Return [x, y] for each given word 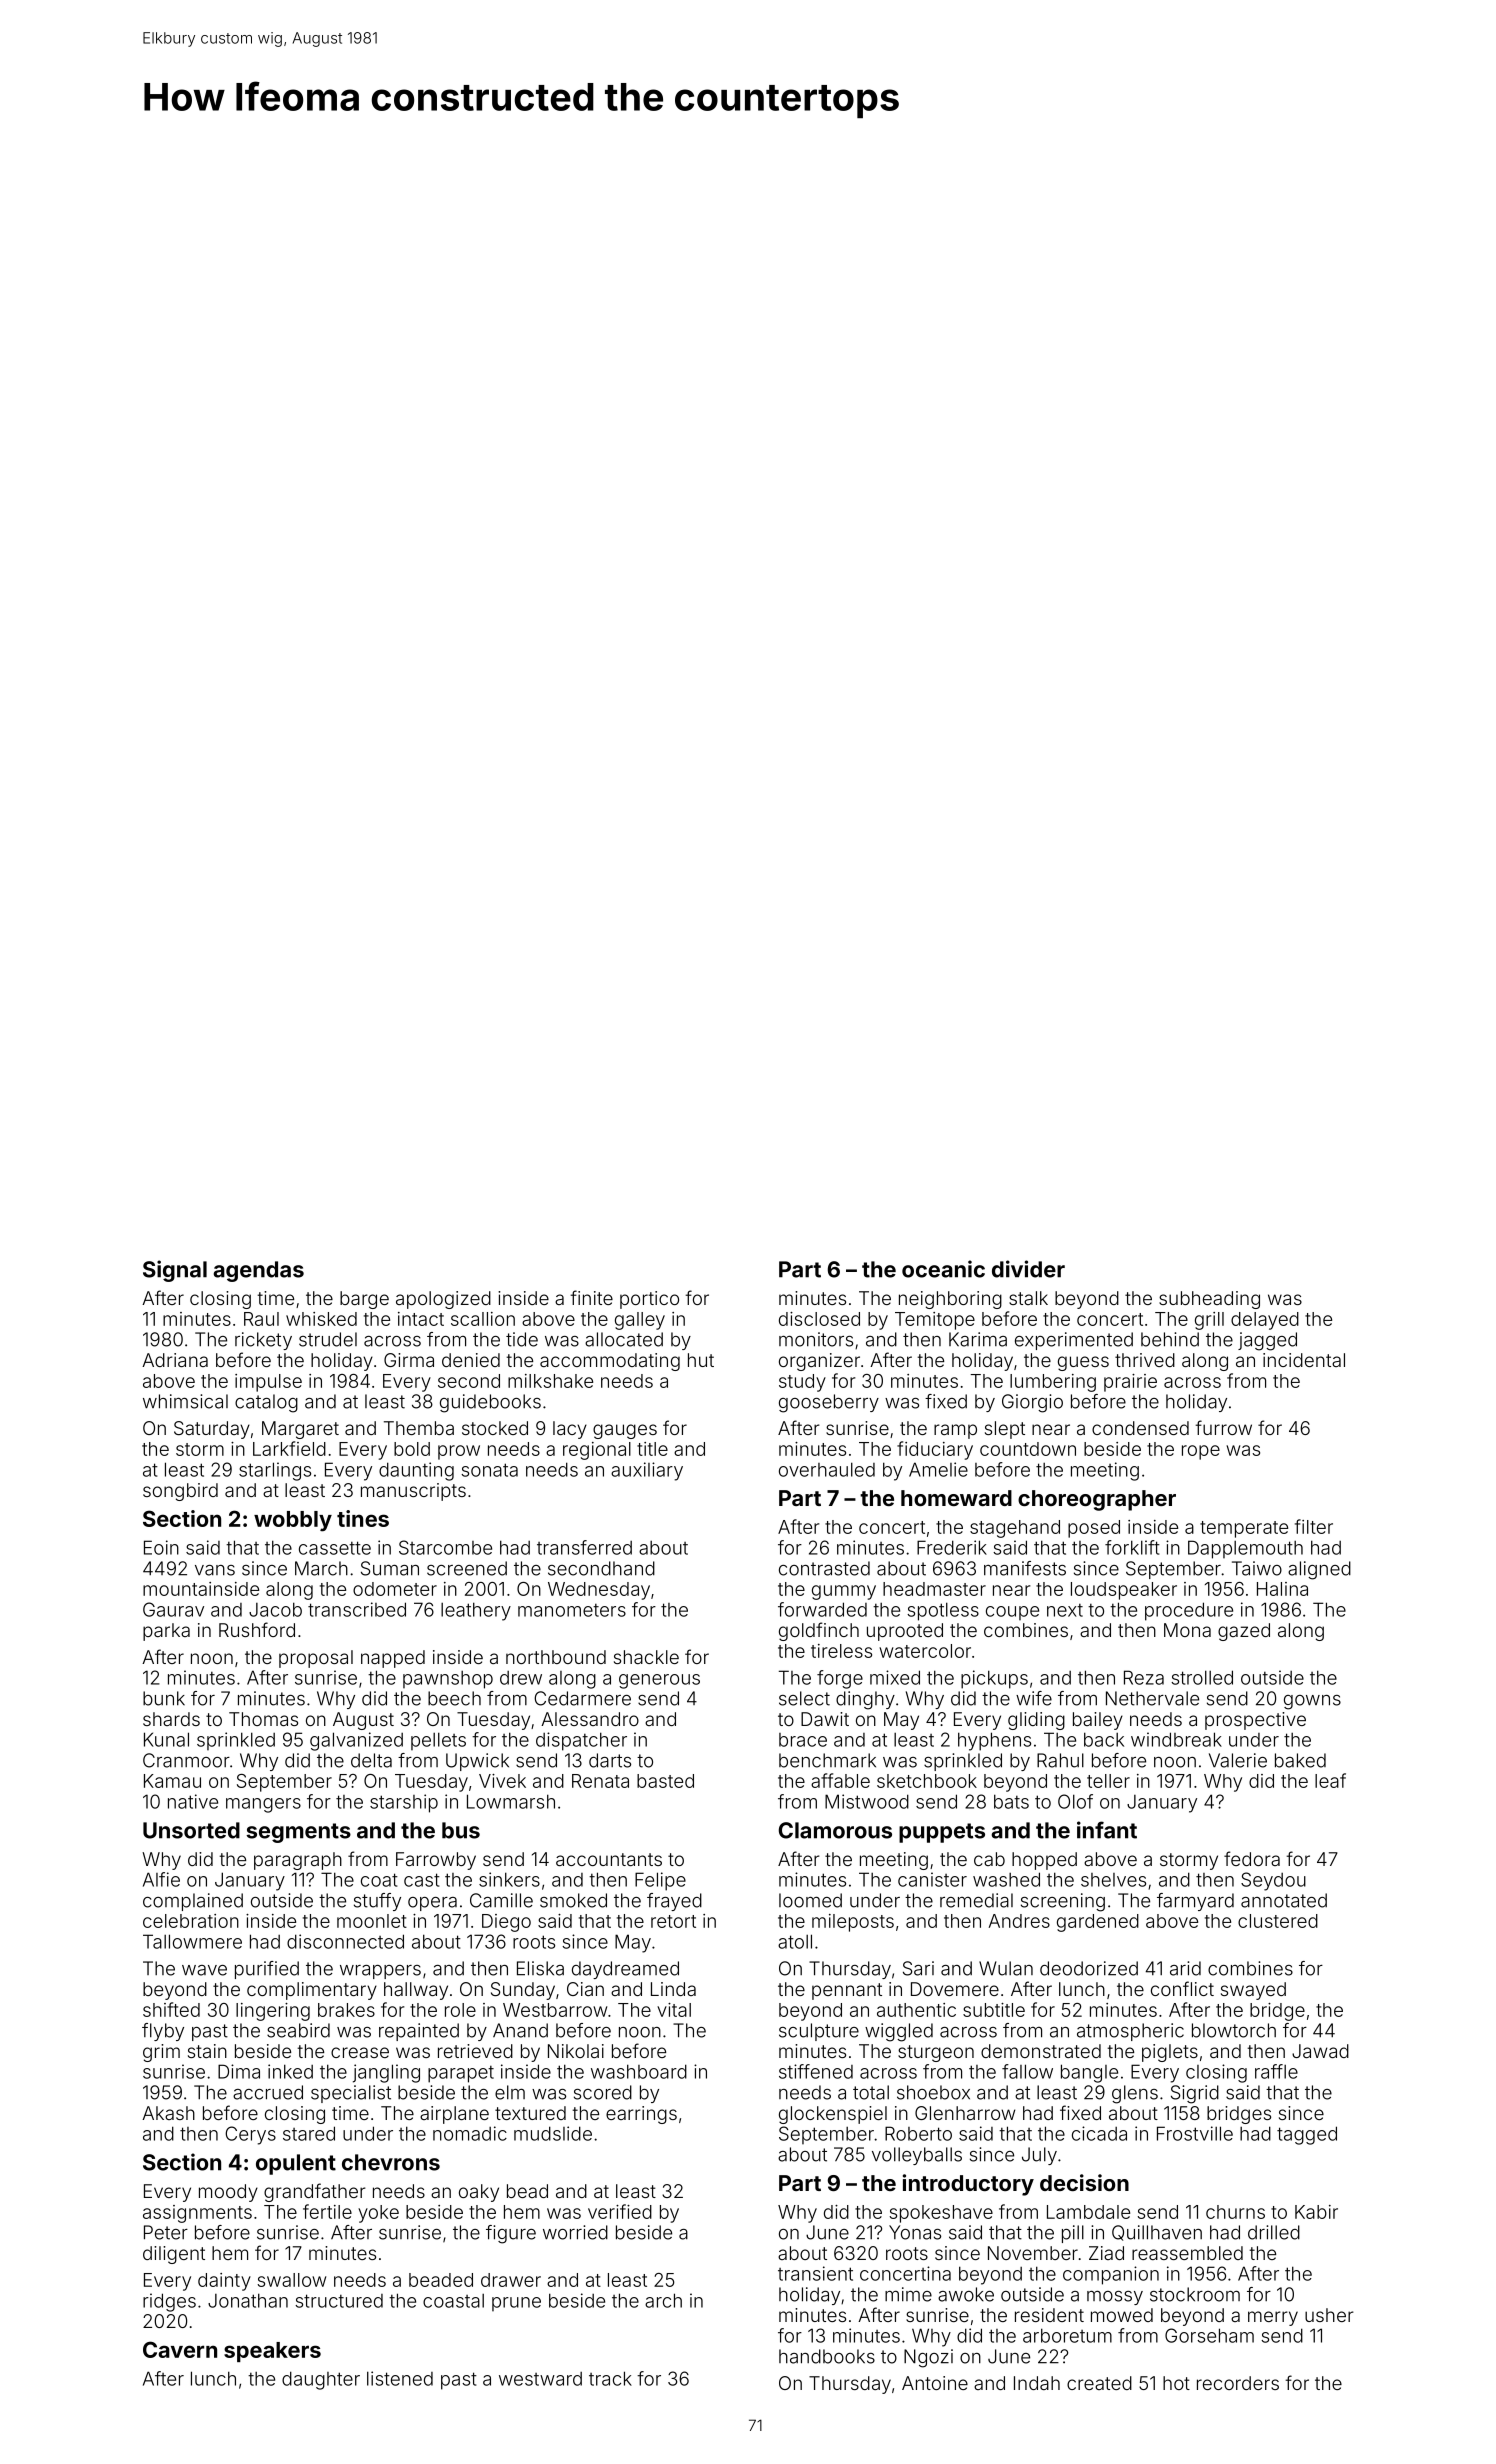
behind [1170, 1339]
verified [620, 2211]
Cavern [180, 2349]
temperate [1244, 1529]
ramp [955, 1431]
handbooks [827, 2356]
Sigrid [1195, 2094]
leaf [1330, 1780]
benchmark [827, 1760]
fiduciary [935, 1450]
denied [471, 1360]
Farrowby [436, 1861]
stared [309, 2133]
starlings [275, 1471]
